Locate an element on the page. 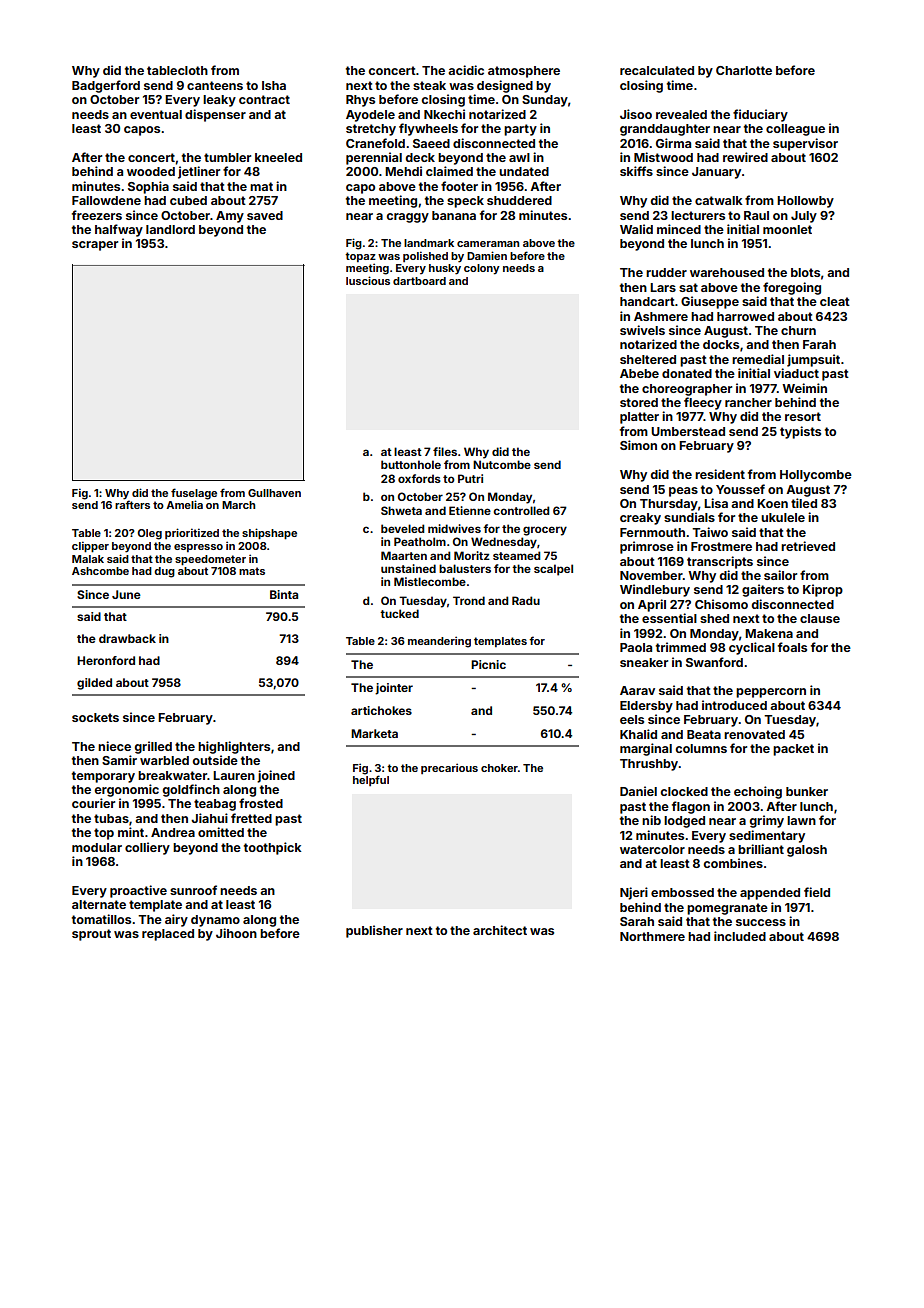 The height and width of the document is (1308, 924). drawback is located at coordinates (127, 638).
